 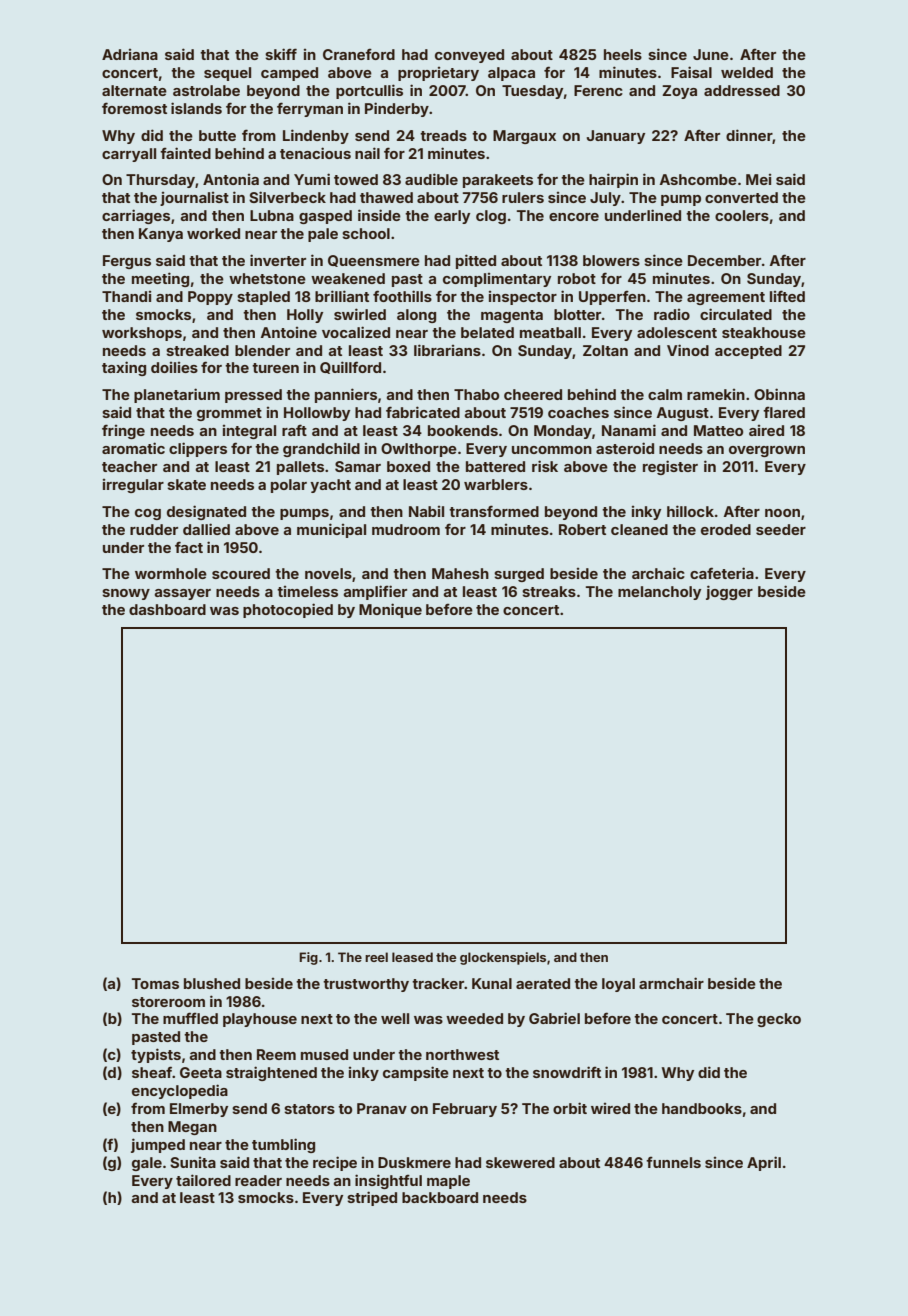 What do you see at coordinates (440, 1197) in the image?
I see `backboard` at bounding box center [440, 1197].
